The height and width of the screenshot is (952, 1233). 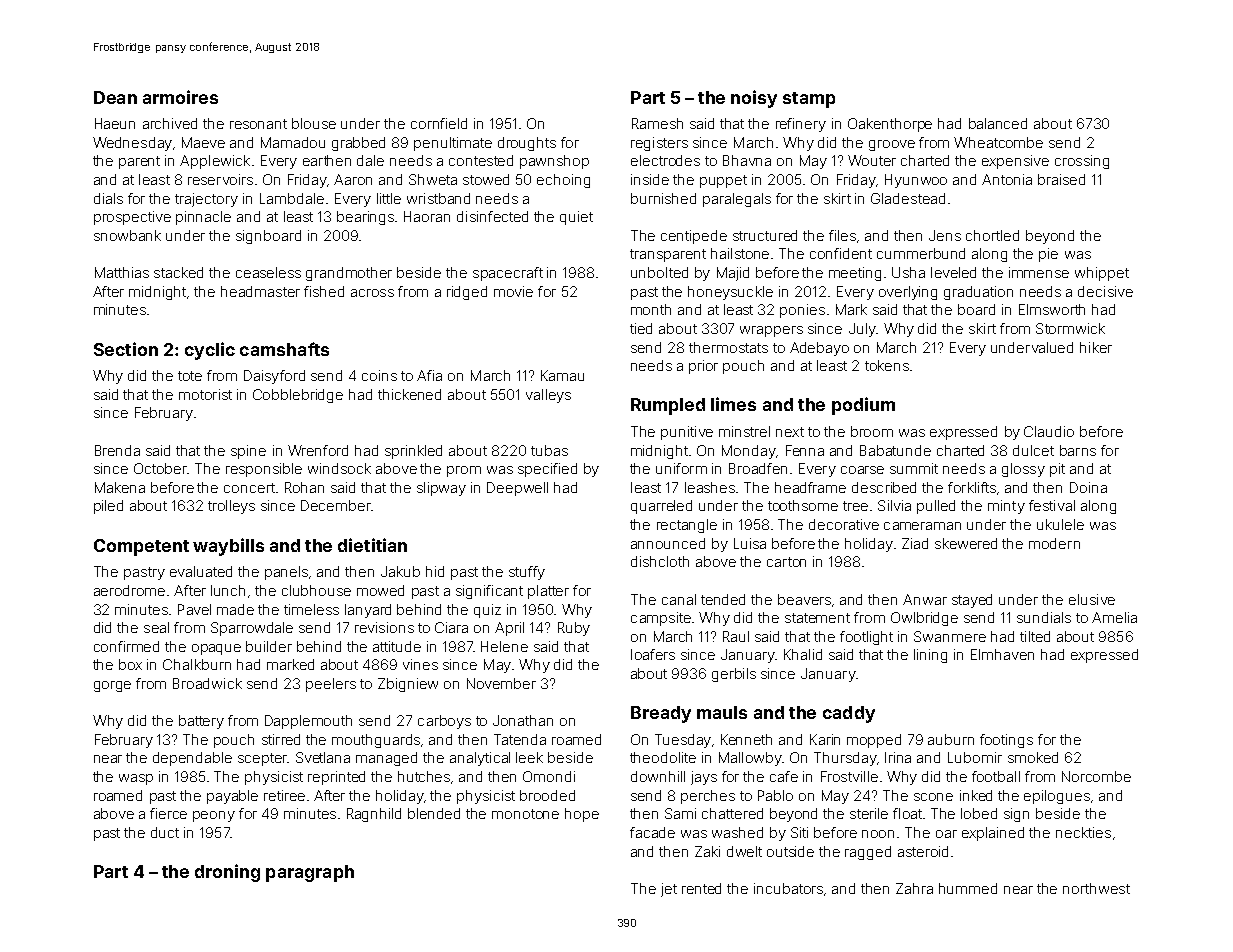 I want to click on stayed, so click(x=972, y=601).
